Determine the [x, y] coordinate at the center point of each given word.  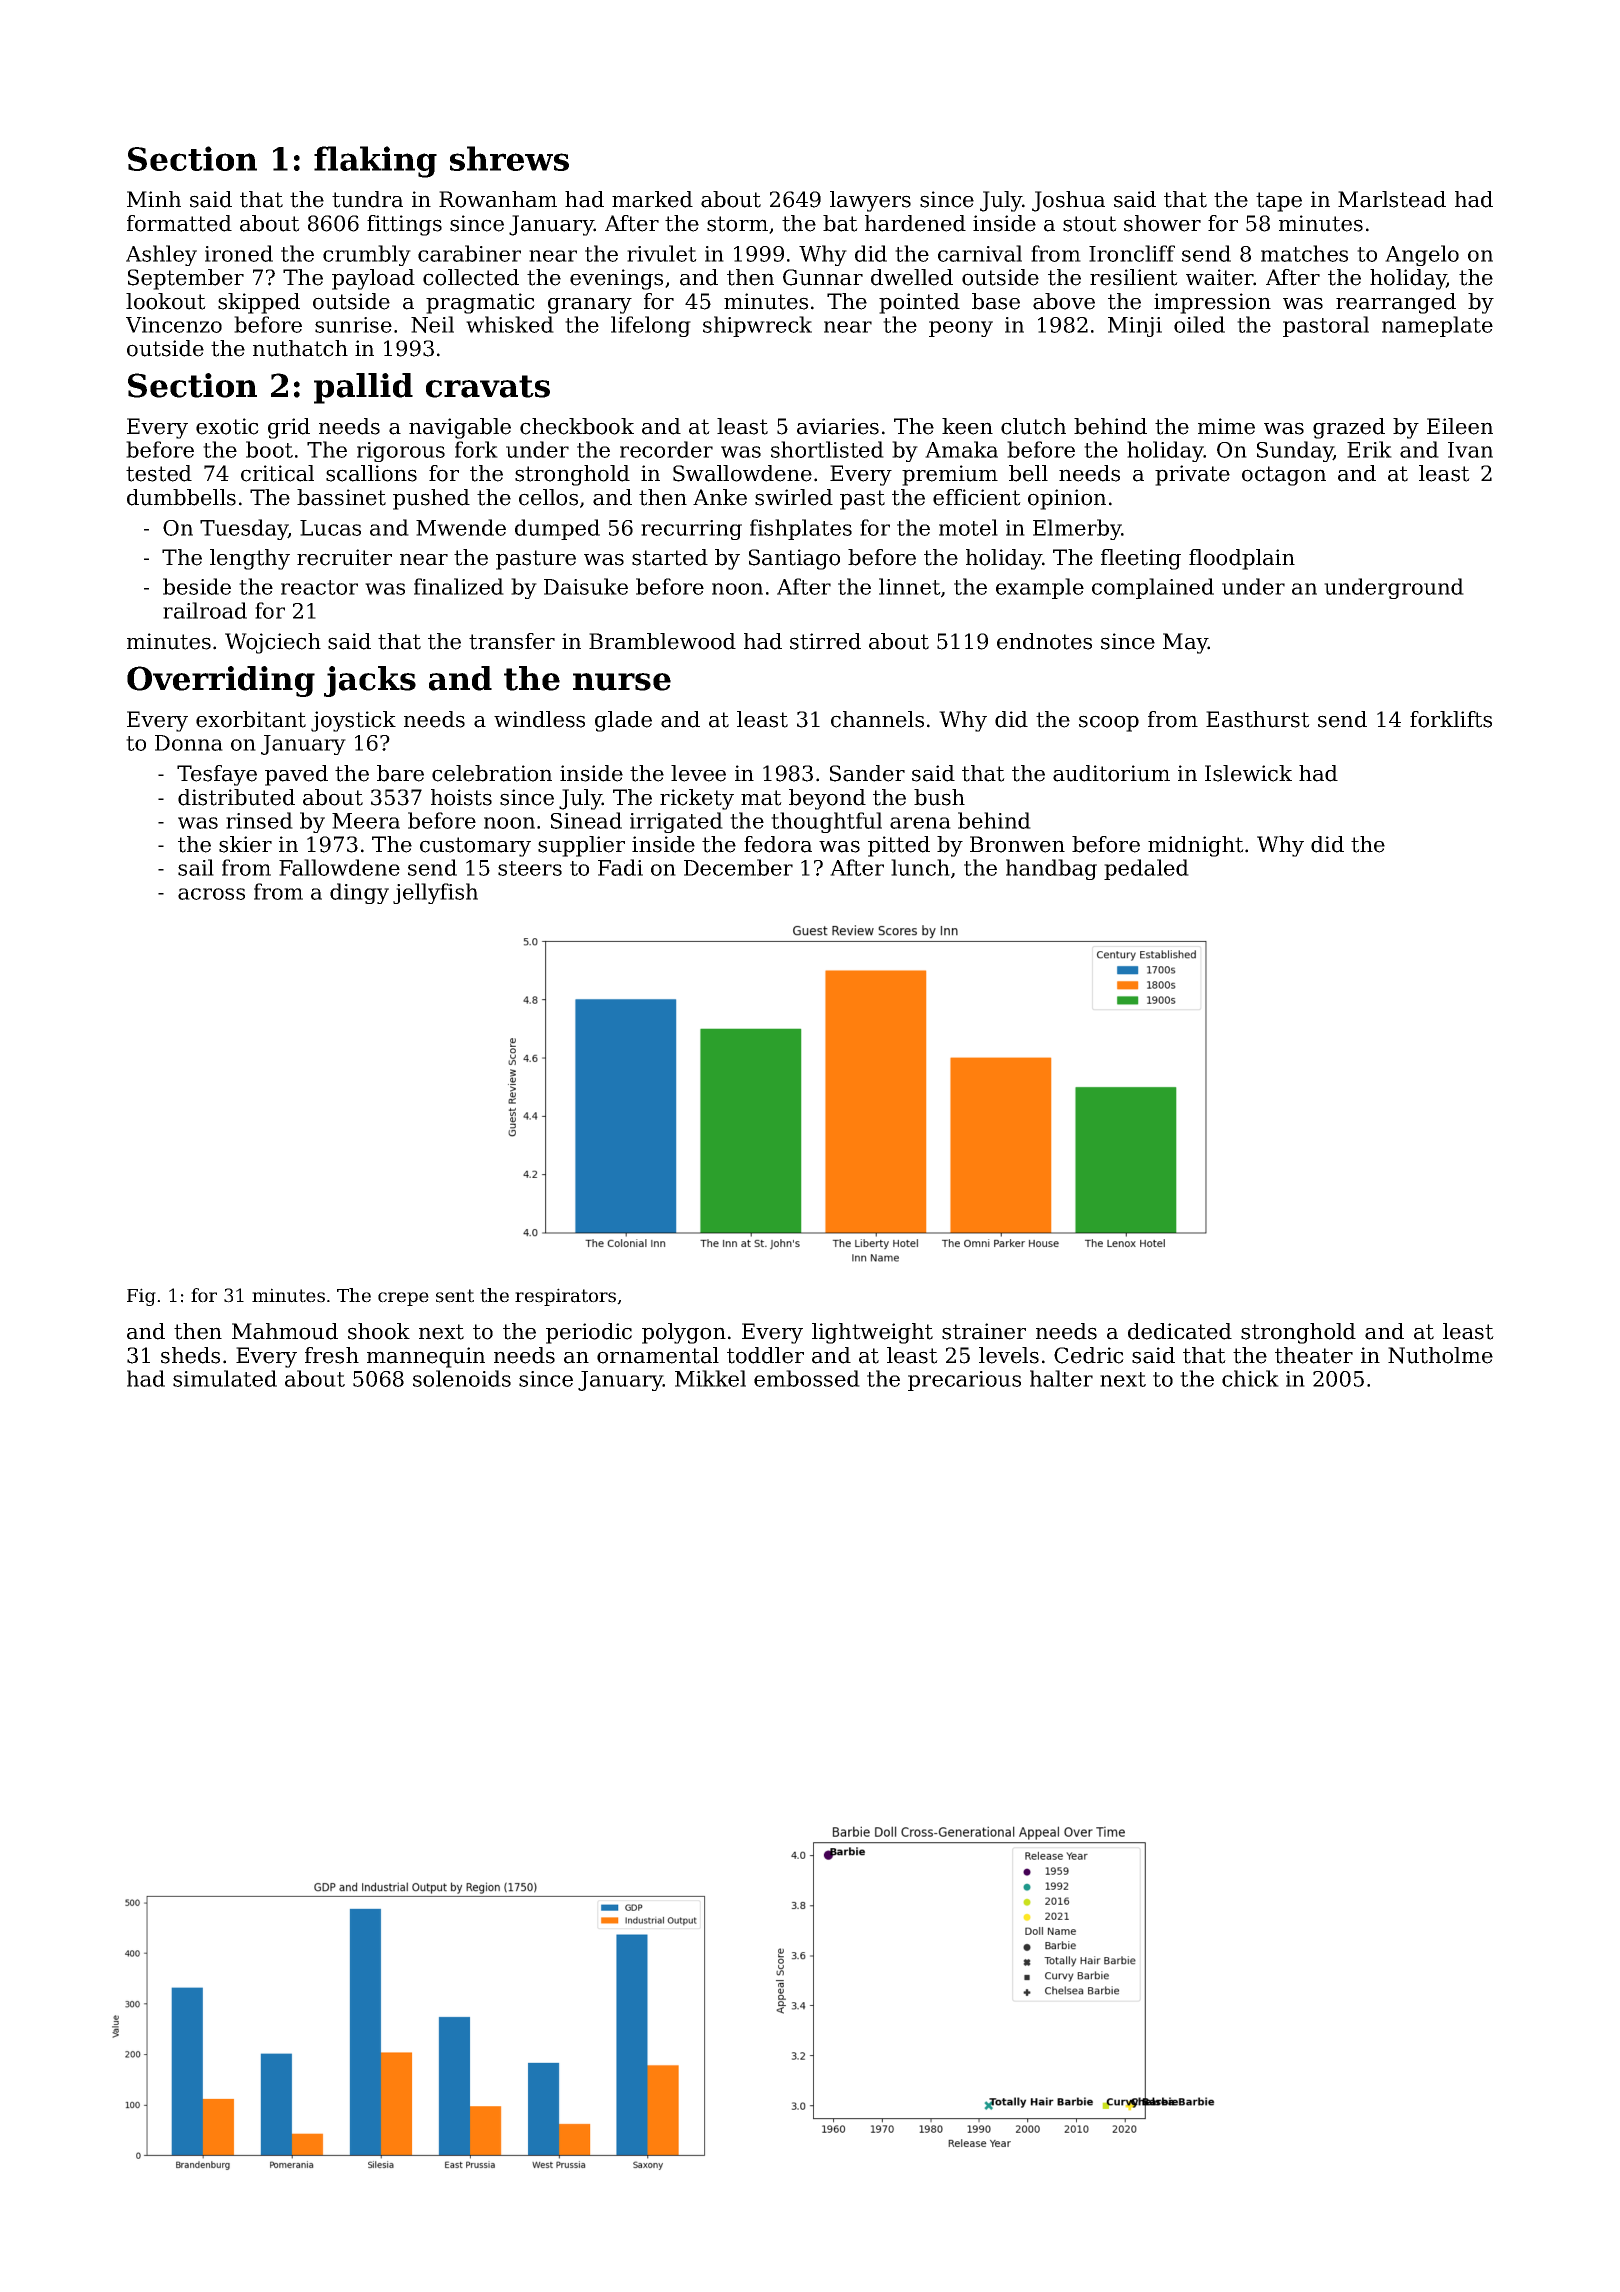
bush [939, 797]
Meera [366, 821]
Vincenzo [174, 325]
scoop [1109, 723]
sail [196, 867]
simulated [225, 1378]
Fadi [620, 867]
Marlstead [1392, 199]
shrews [509, 158]
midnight [1196, 846]
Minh [154, 199]
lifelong [651, 326]
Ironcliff [1132, 253]
